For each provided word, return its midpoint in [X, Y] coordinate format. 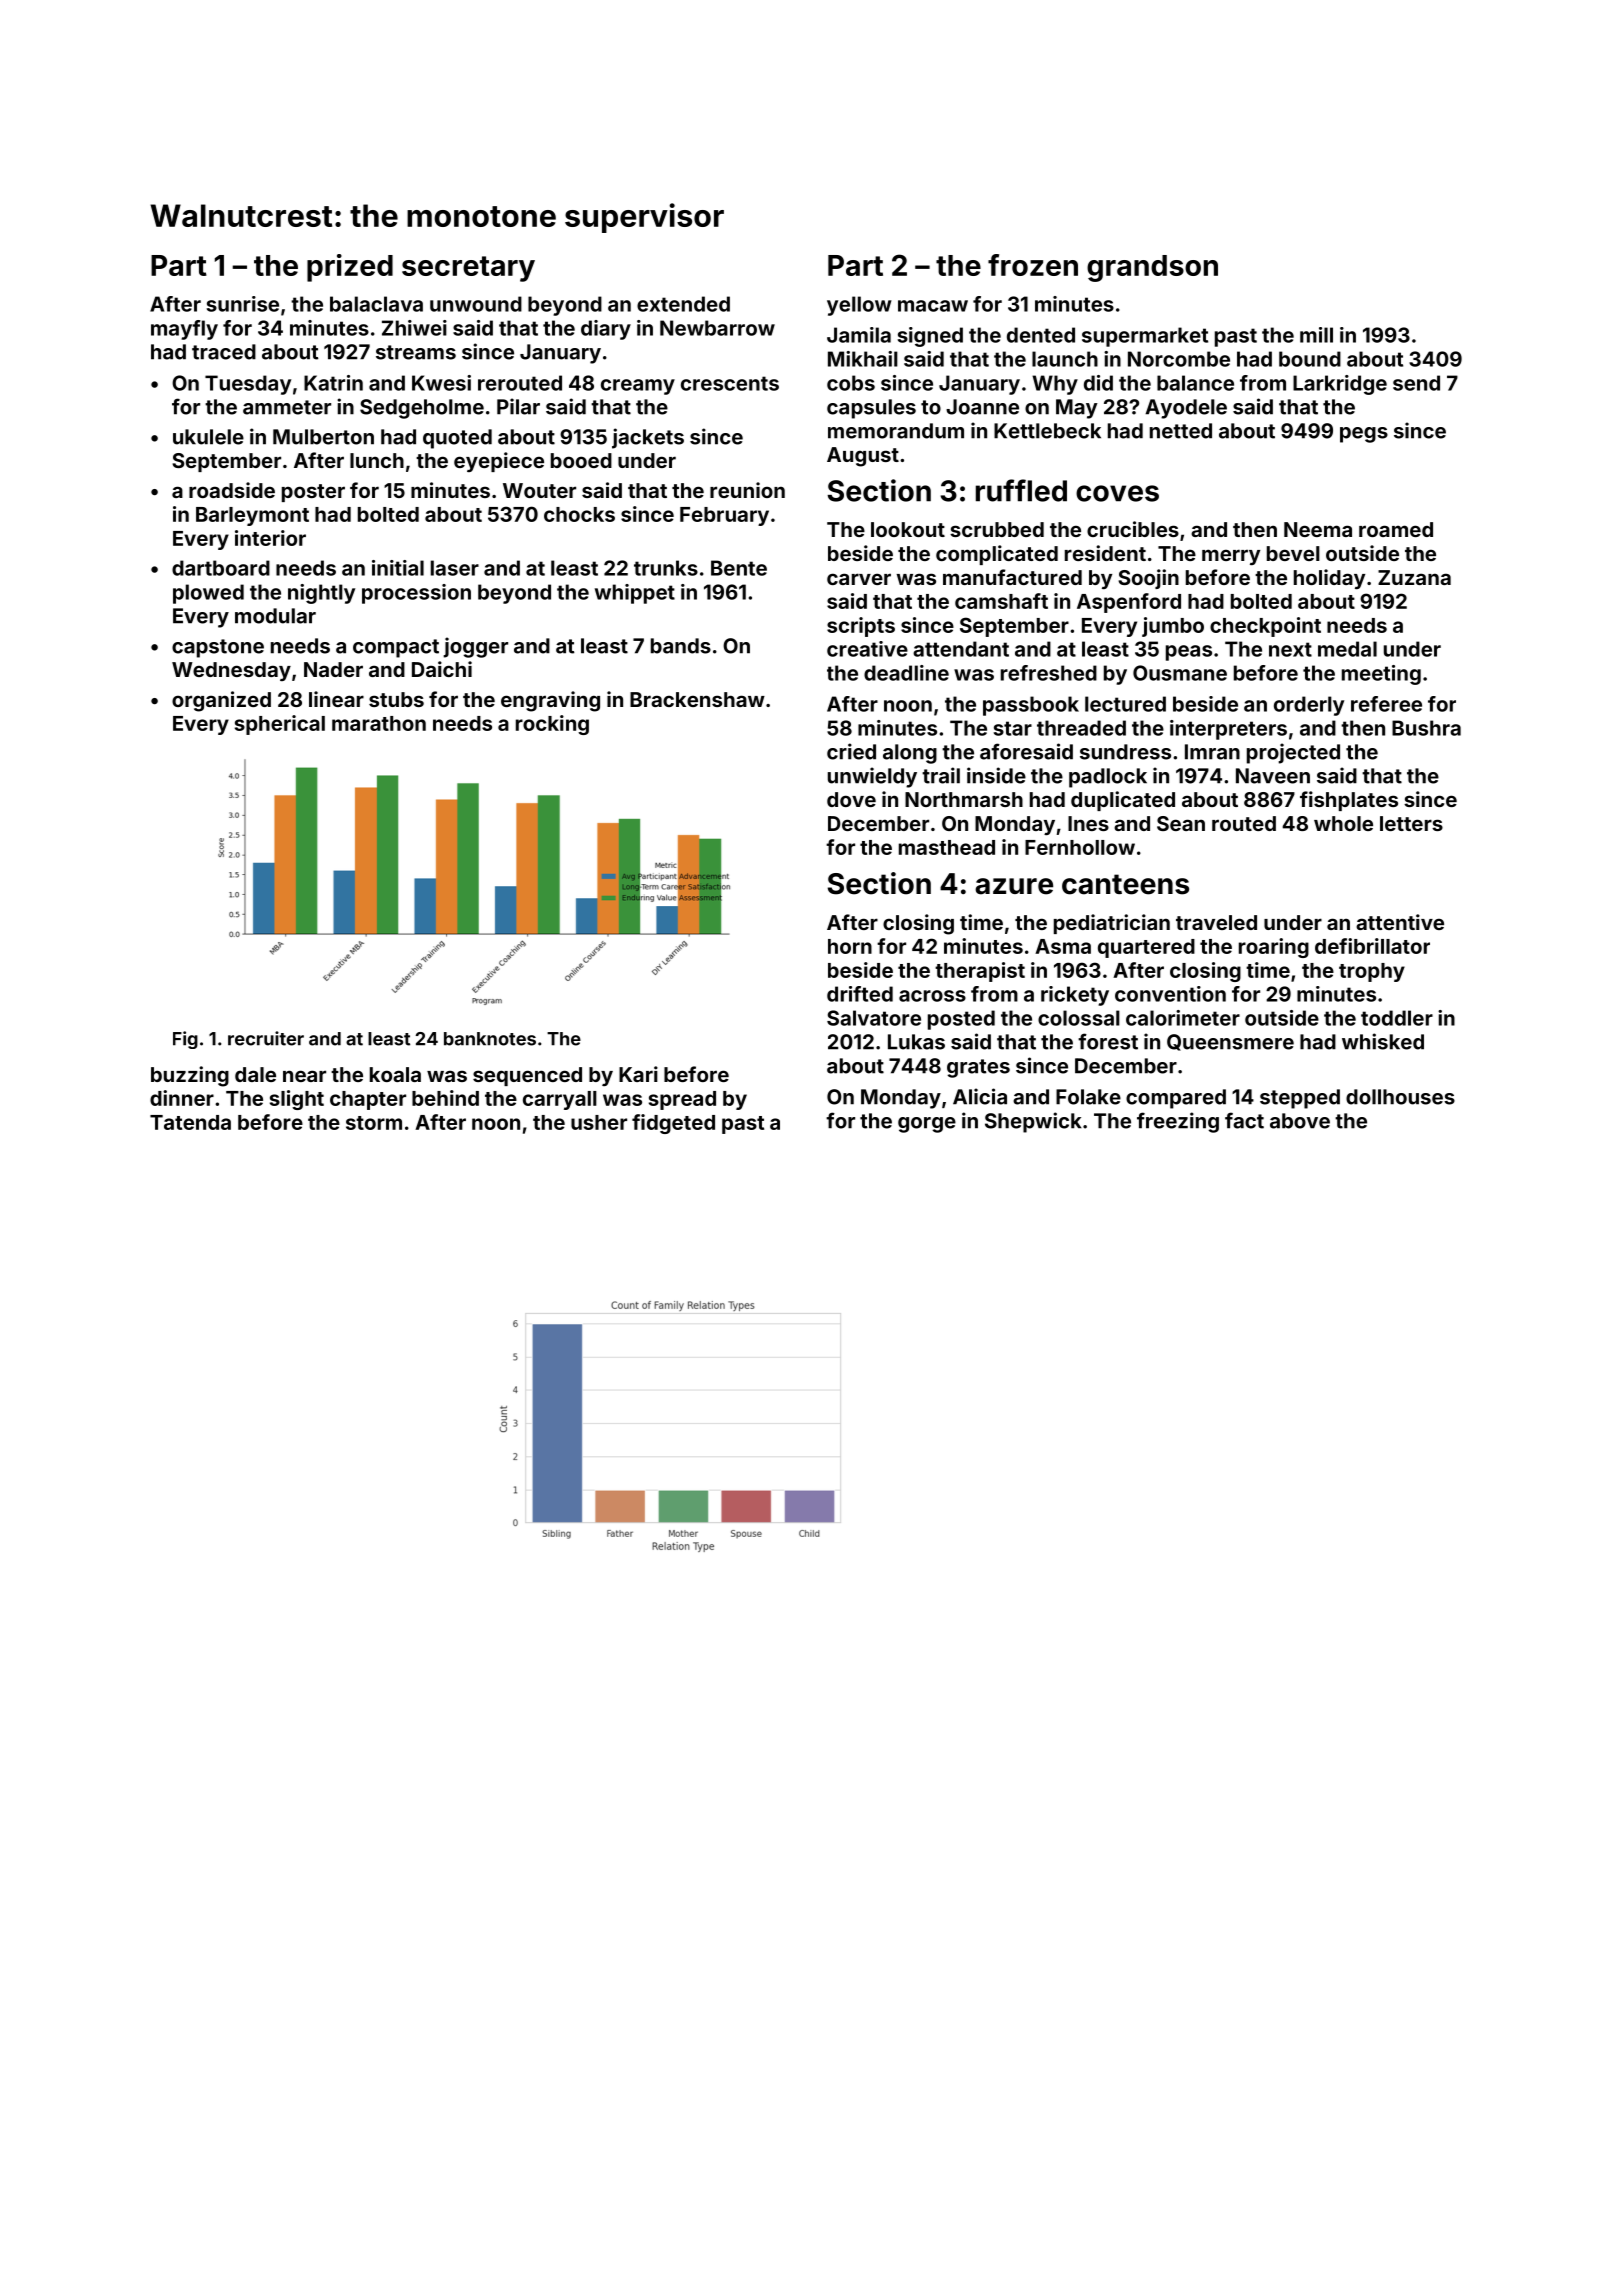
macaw [933, 306]
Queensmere [1230, 1042]
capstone [218, 648]
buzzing [190, 1076]
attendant [961, 649]
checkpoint [1265, 627]
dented [1041, 335]
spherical [280, 725]
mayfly [184, 330]
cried [851, 751]
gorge [927, 1125]
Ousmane [1180, 673]
